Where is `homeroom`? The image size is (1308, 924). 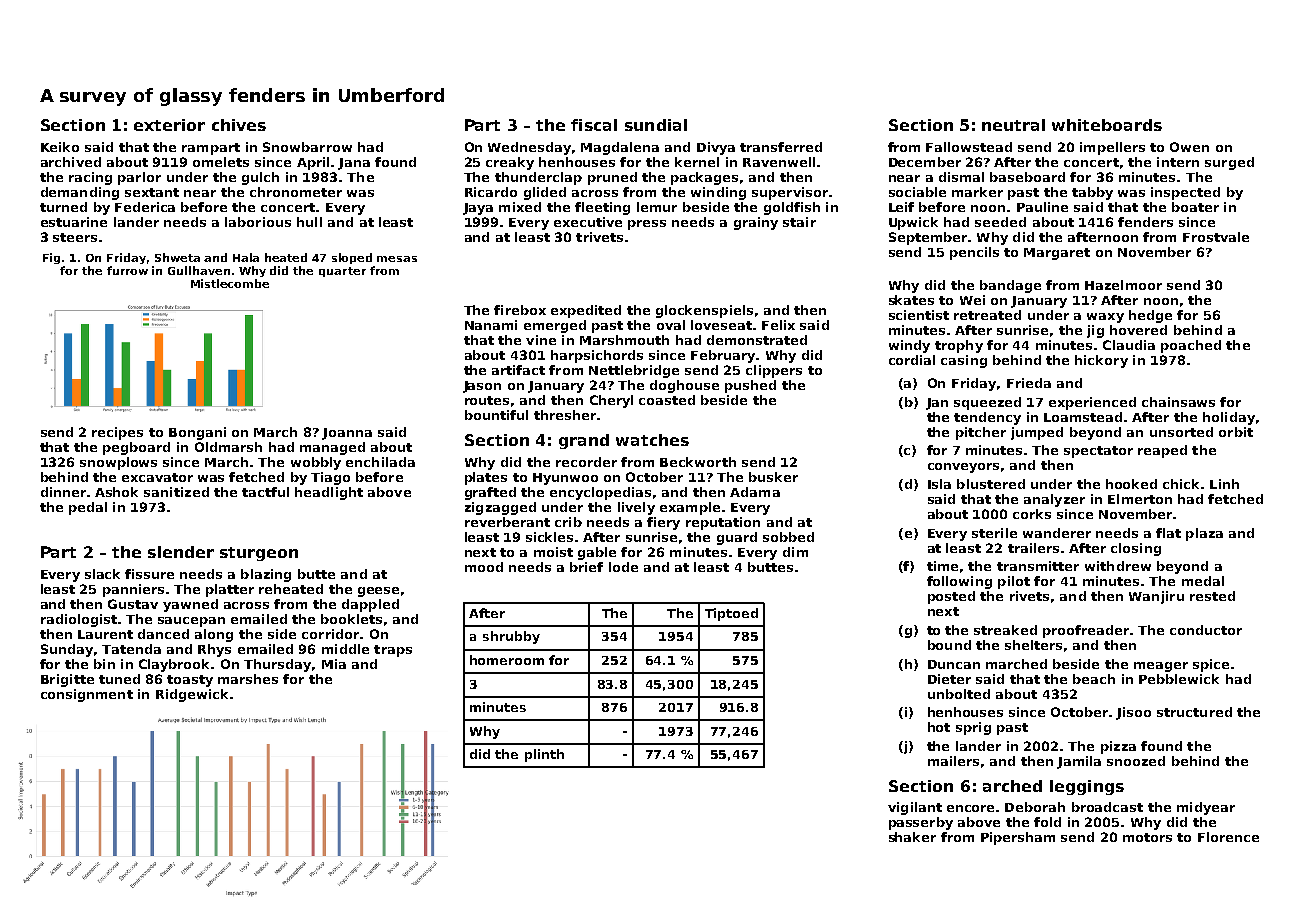 homeroom is located at coordinates (507, 660).
